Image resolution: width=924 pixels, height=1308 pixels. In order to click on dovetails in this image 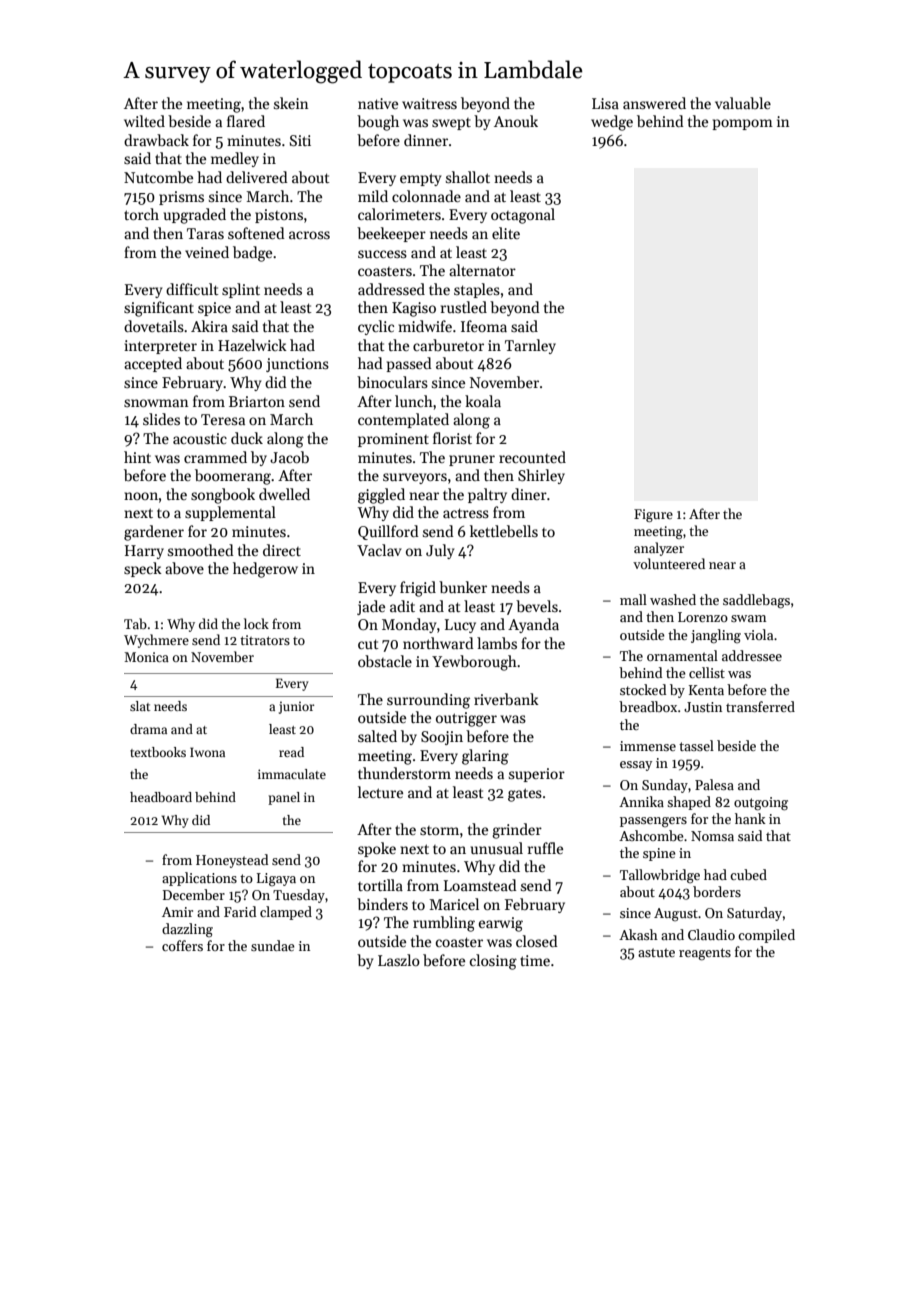, I will do `click(154, 326)`.
